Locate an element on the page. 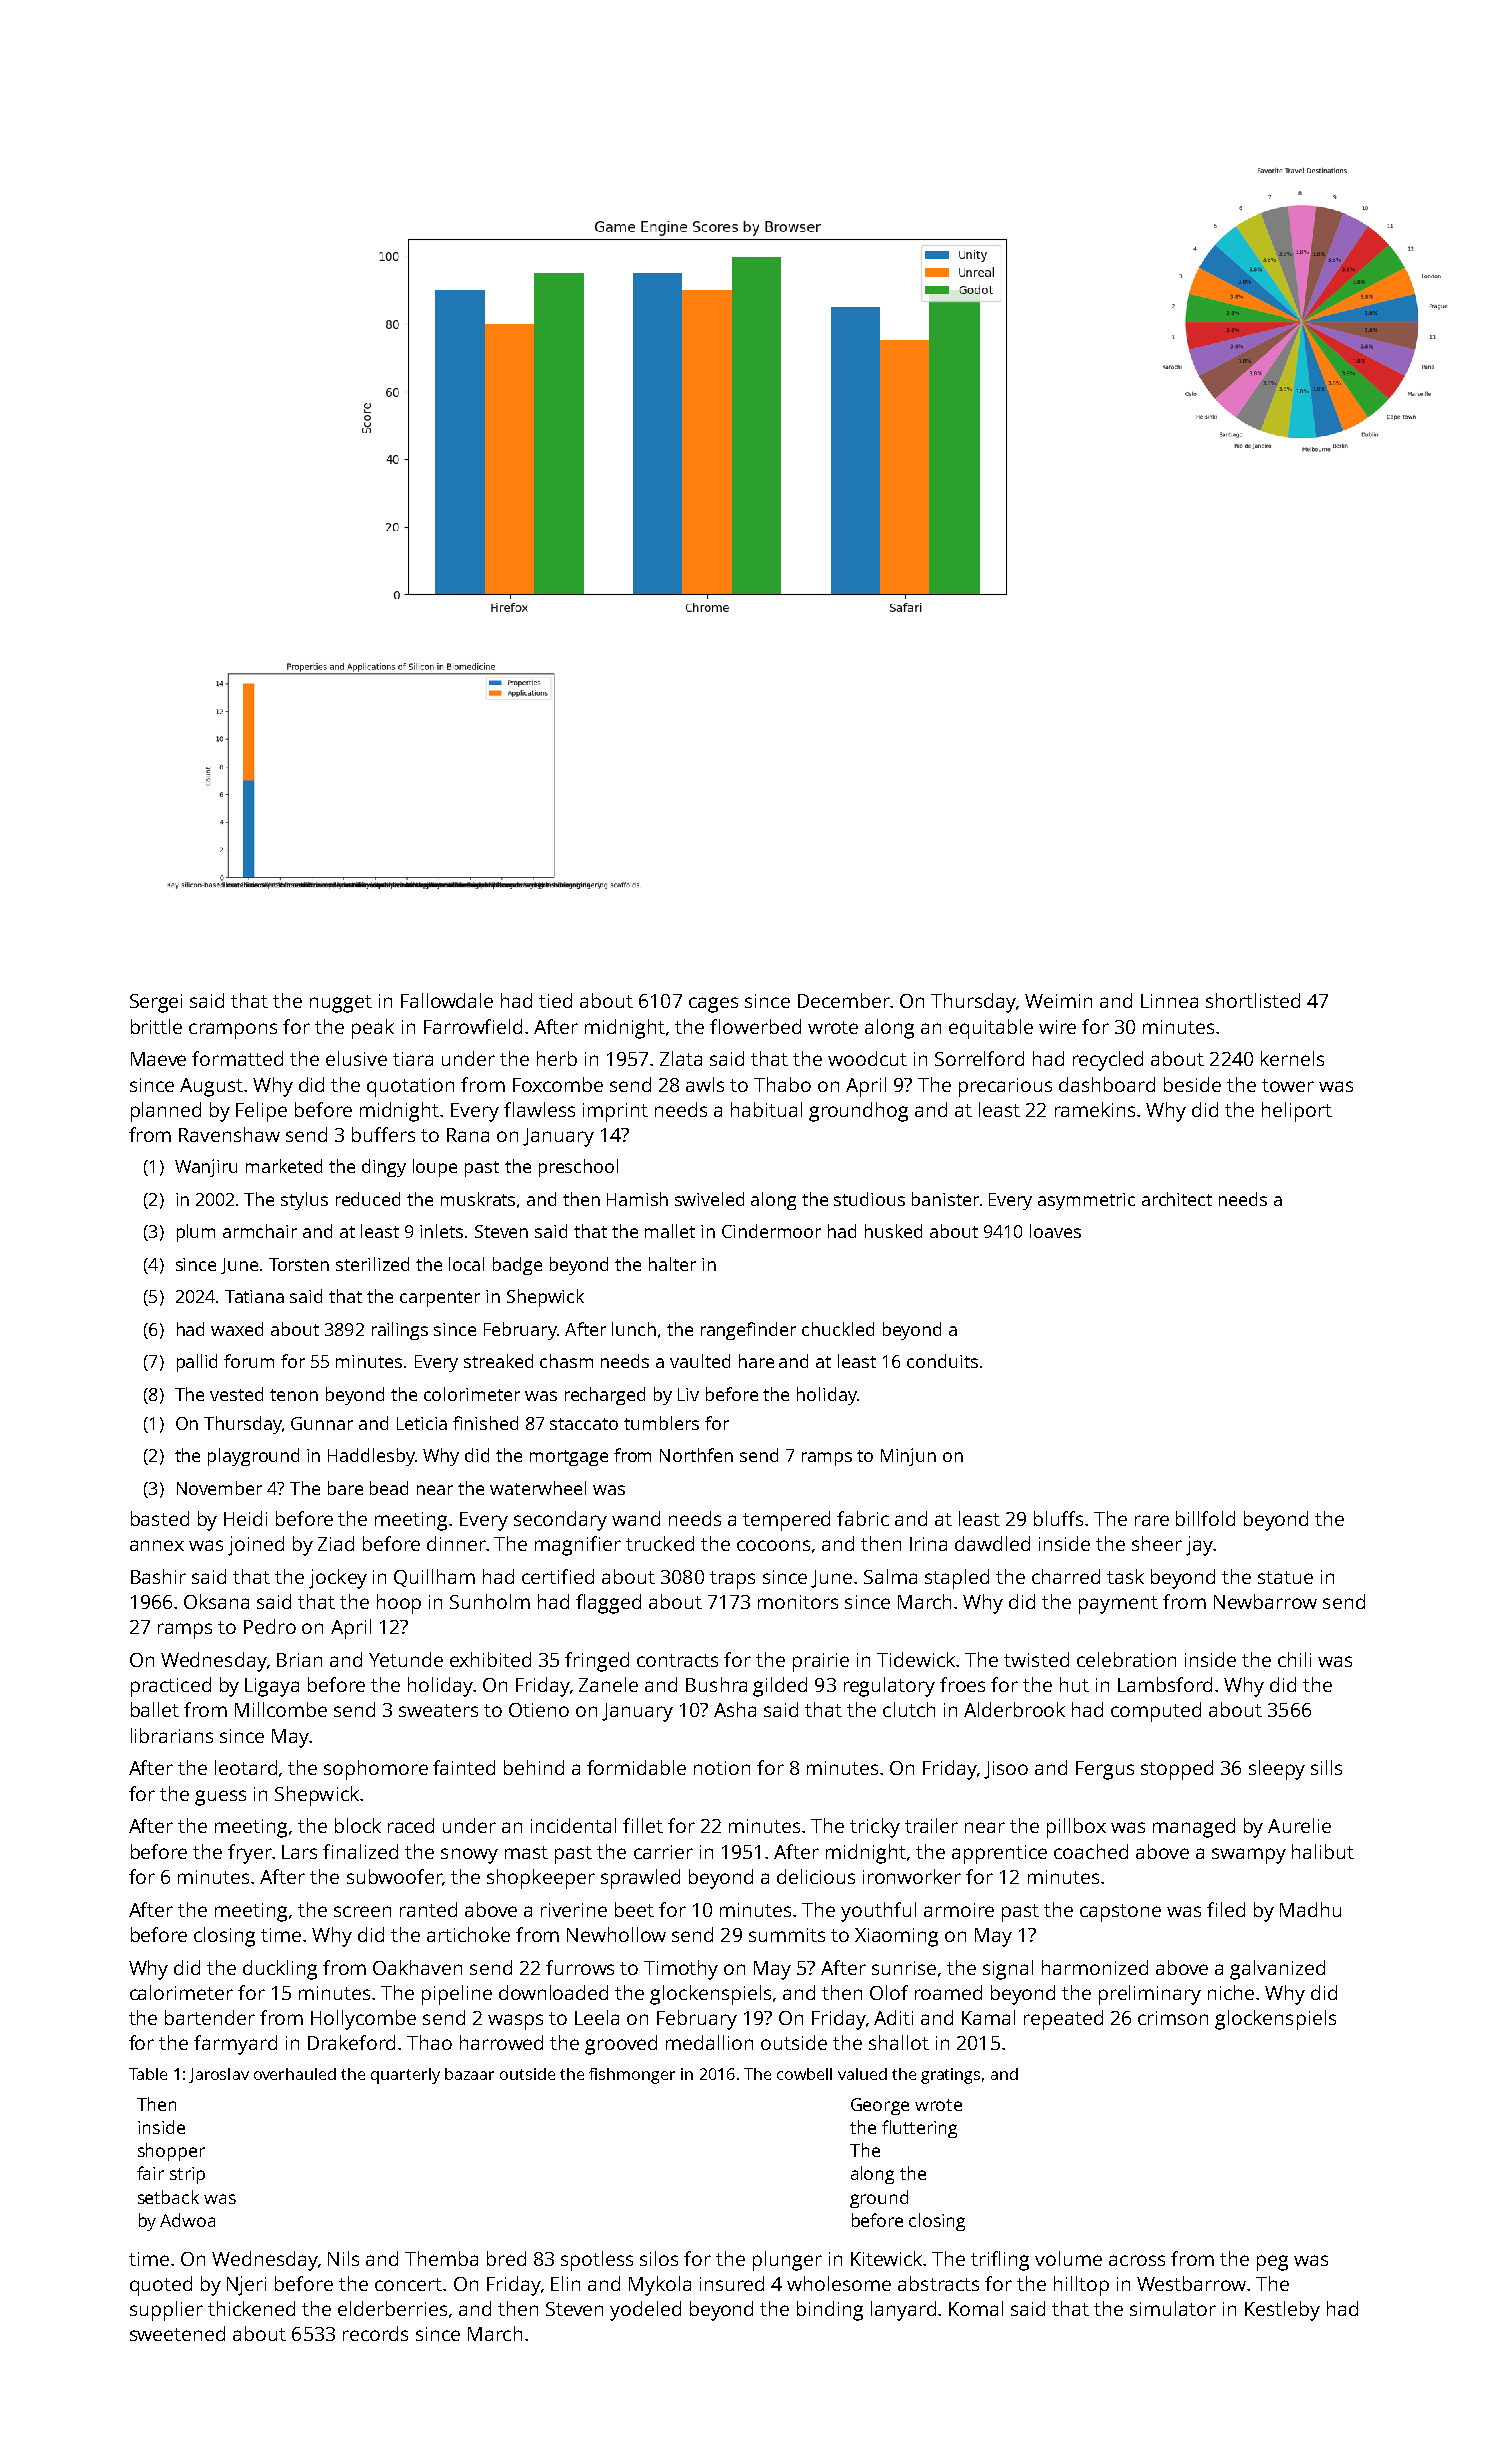 The image size is (1496, 2464). pillbox is located at coordinates (1076, 1828).
